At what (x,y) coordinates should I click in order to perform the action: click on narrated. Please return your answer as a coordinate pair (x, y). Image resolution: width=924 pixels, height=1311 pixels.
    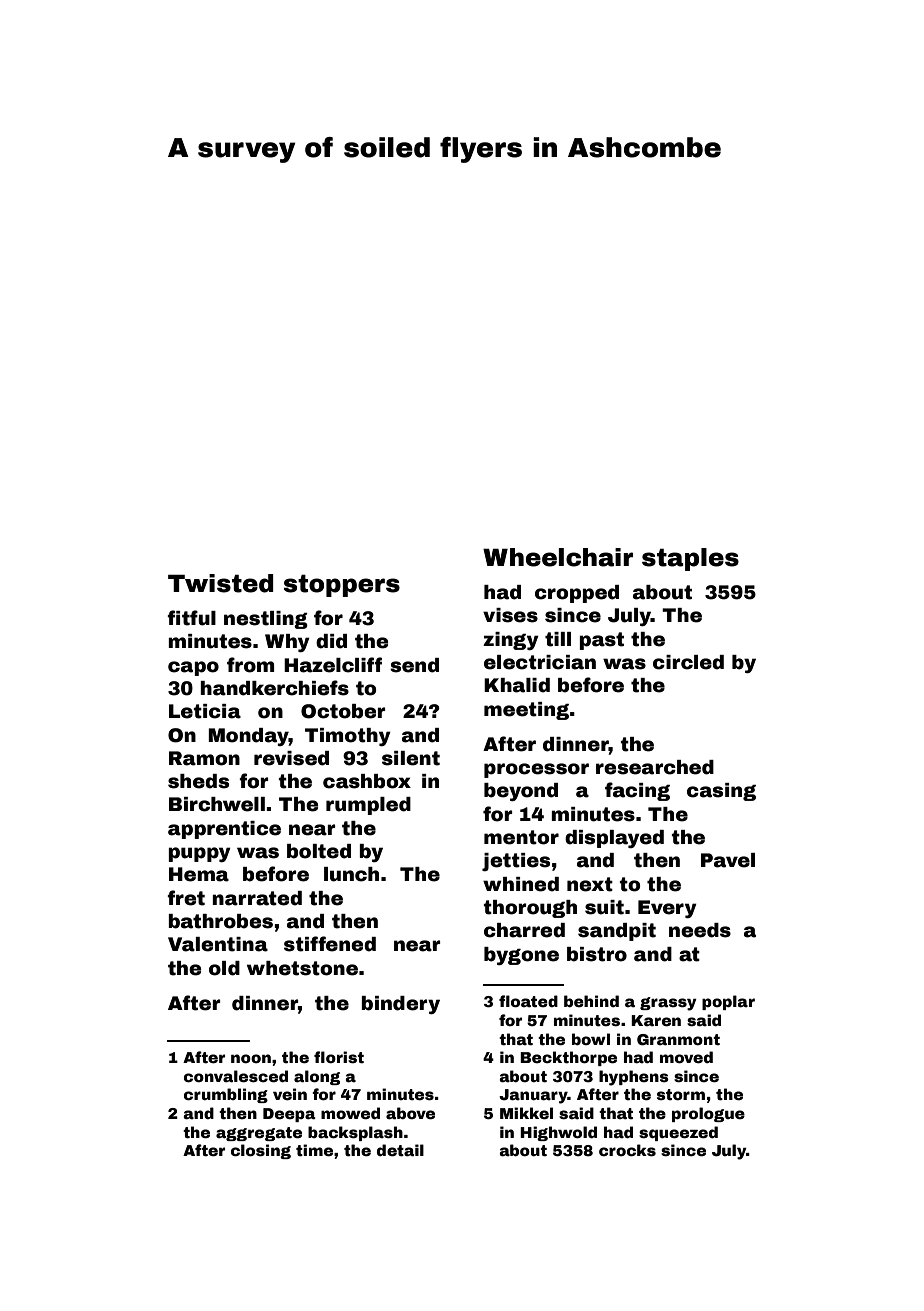
    Looking at the image, I should click on (257, 898).
